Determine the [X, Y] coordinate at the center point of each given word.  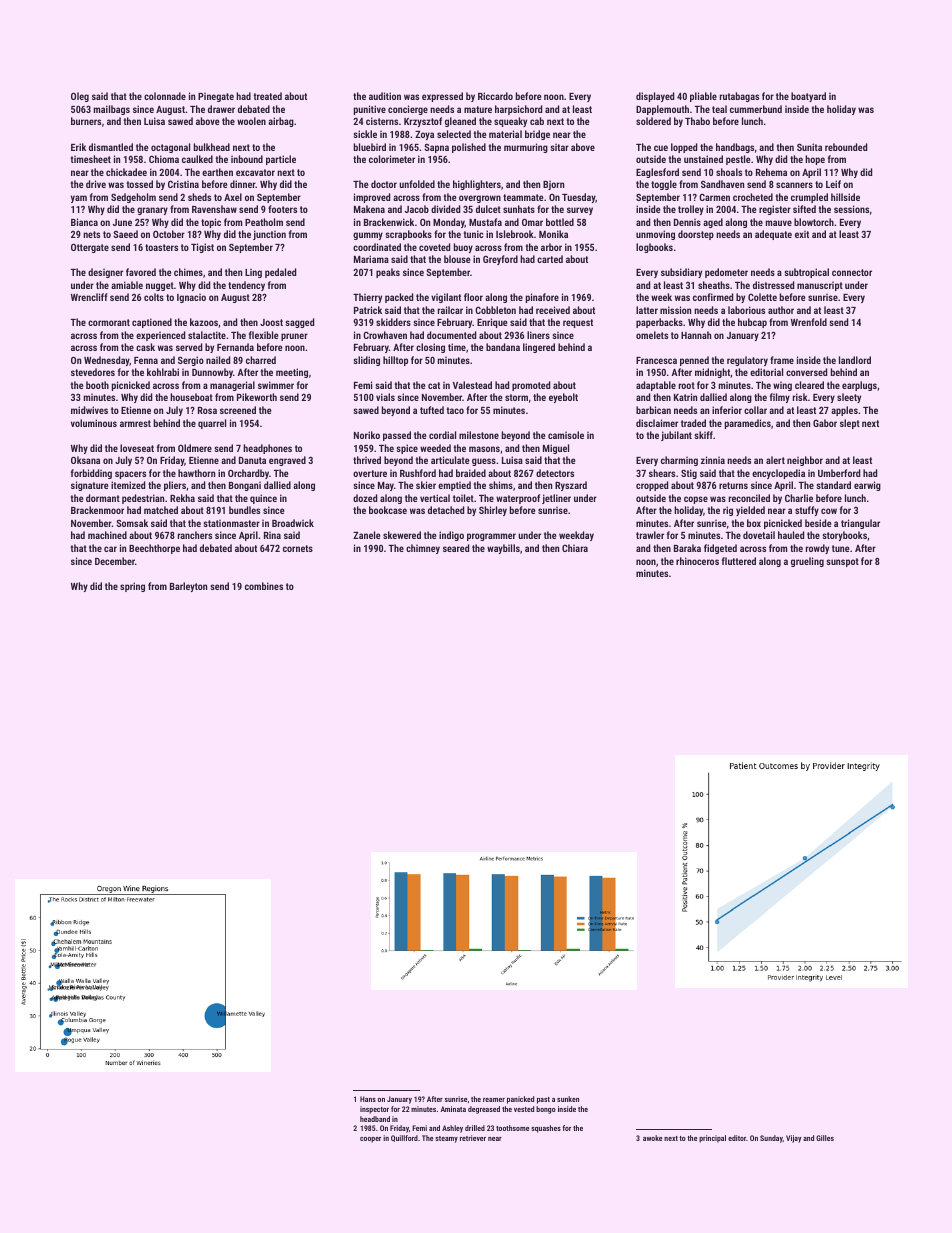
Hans [368, 1099]
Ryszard [571, 486]
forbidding [91, 474]
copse [696, 500]
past [543, 1100]
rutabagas [739, 97]
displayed [655, 97]
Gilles [825, 1138]
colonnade [165, 96]
